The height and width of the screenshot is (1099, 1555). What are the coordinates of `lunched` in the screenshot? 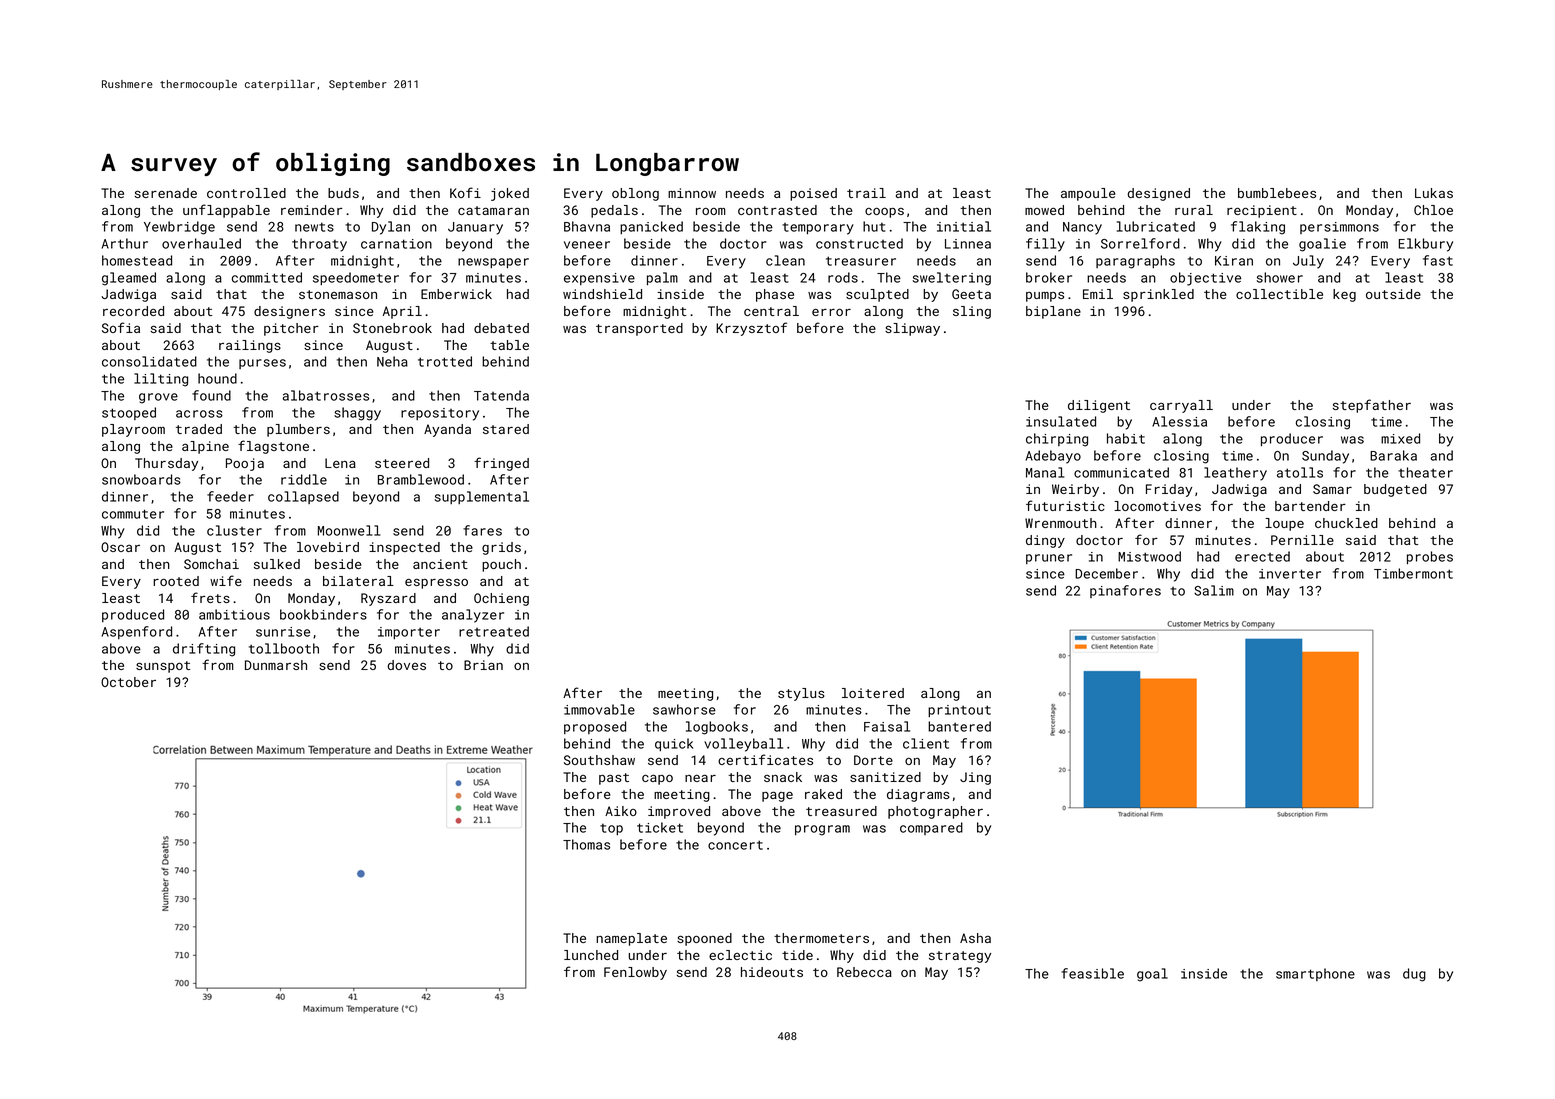 It's located at (591, 955).
